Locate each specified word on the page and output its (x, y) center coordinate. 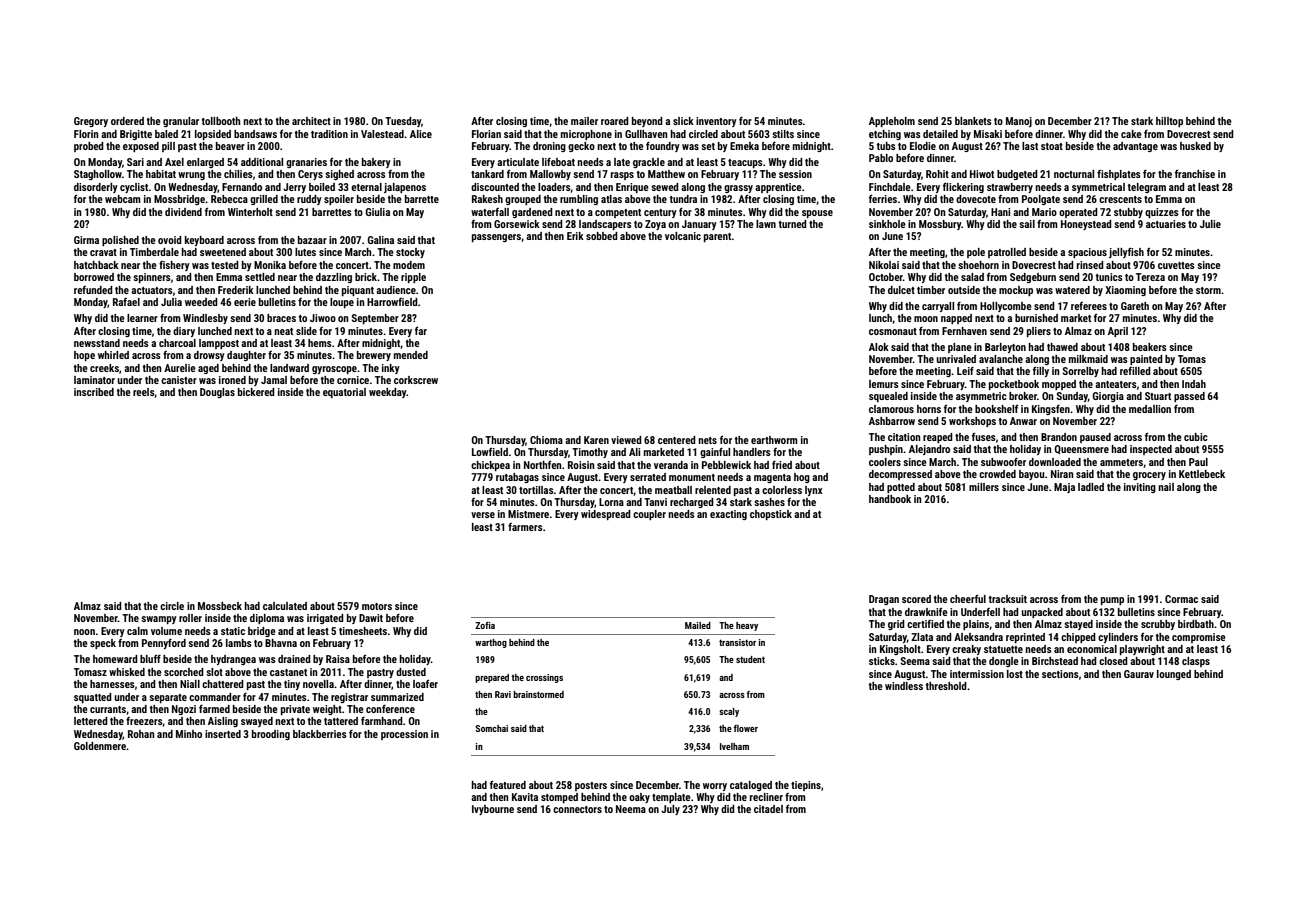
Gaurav (1139, 674)
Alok (879, 347)
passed (1189, 397)
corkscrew (416, 380)
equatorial (344, 393)
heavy (747, 626)
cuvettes (1176, 265)
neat (283, 331)
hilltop (1169, 122)
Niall (190, 684)
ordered (127, 121)
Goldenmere (100, 746)
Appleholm (892, 122)
